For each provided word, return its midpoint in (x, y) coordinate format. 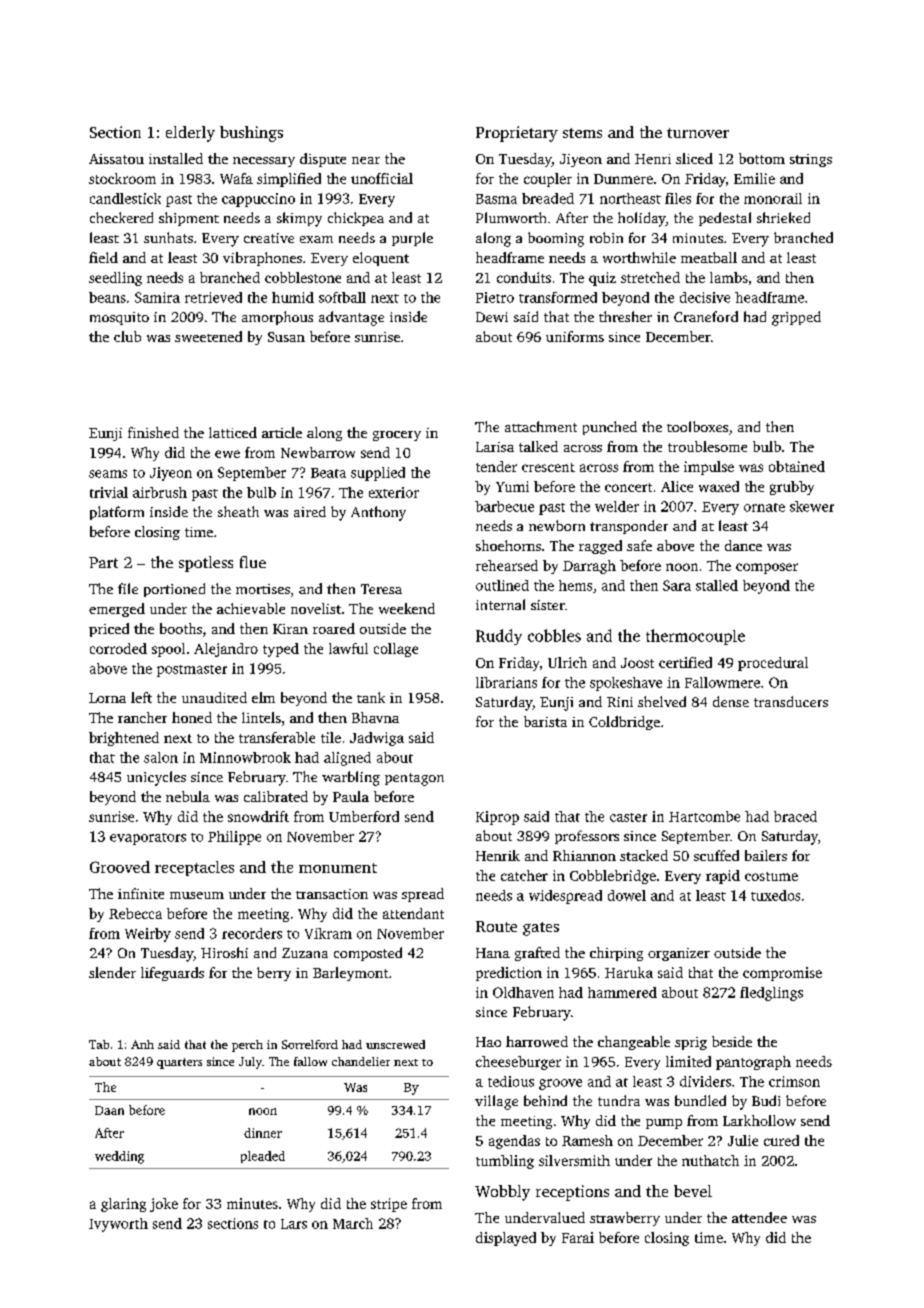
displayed (506, 1239)
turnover (698, 133)
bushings (251, 134)
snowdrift (258, 816)
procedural (773, 664)
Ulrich (567, 662)
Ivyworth (118, 1225)
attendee (759, 1217)
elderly (190, 134)
